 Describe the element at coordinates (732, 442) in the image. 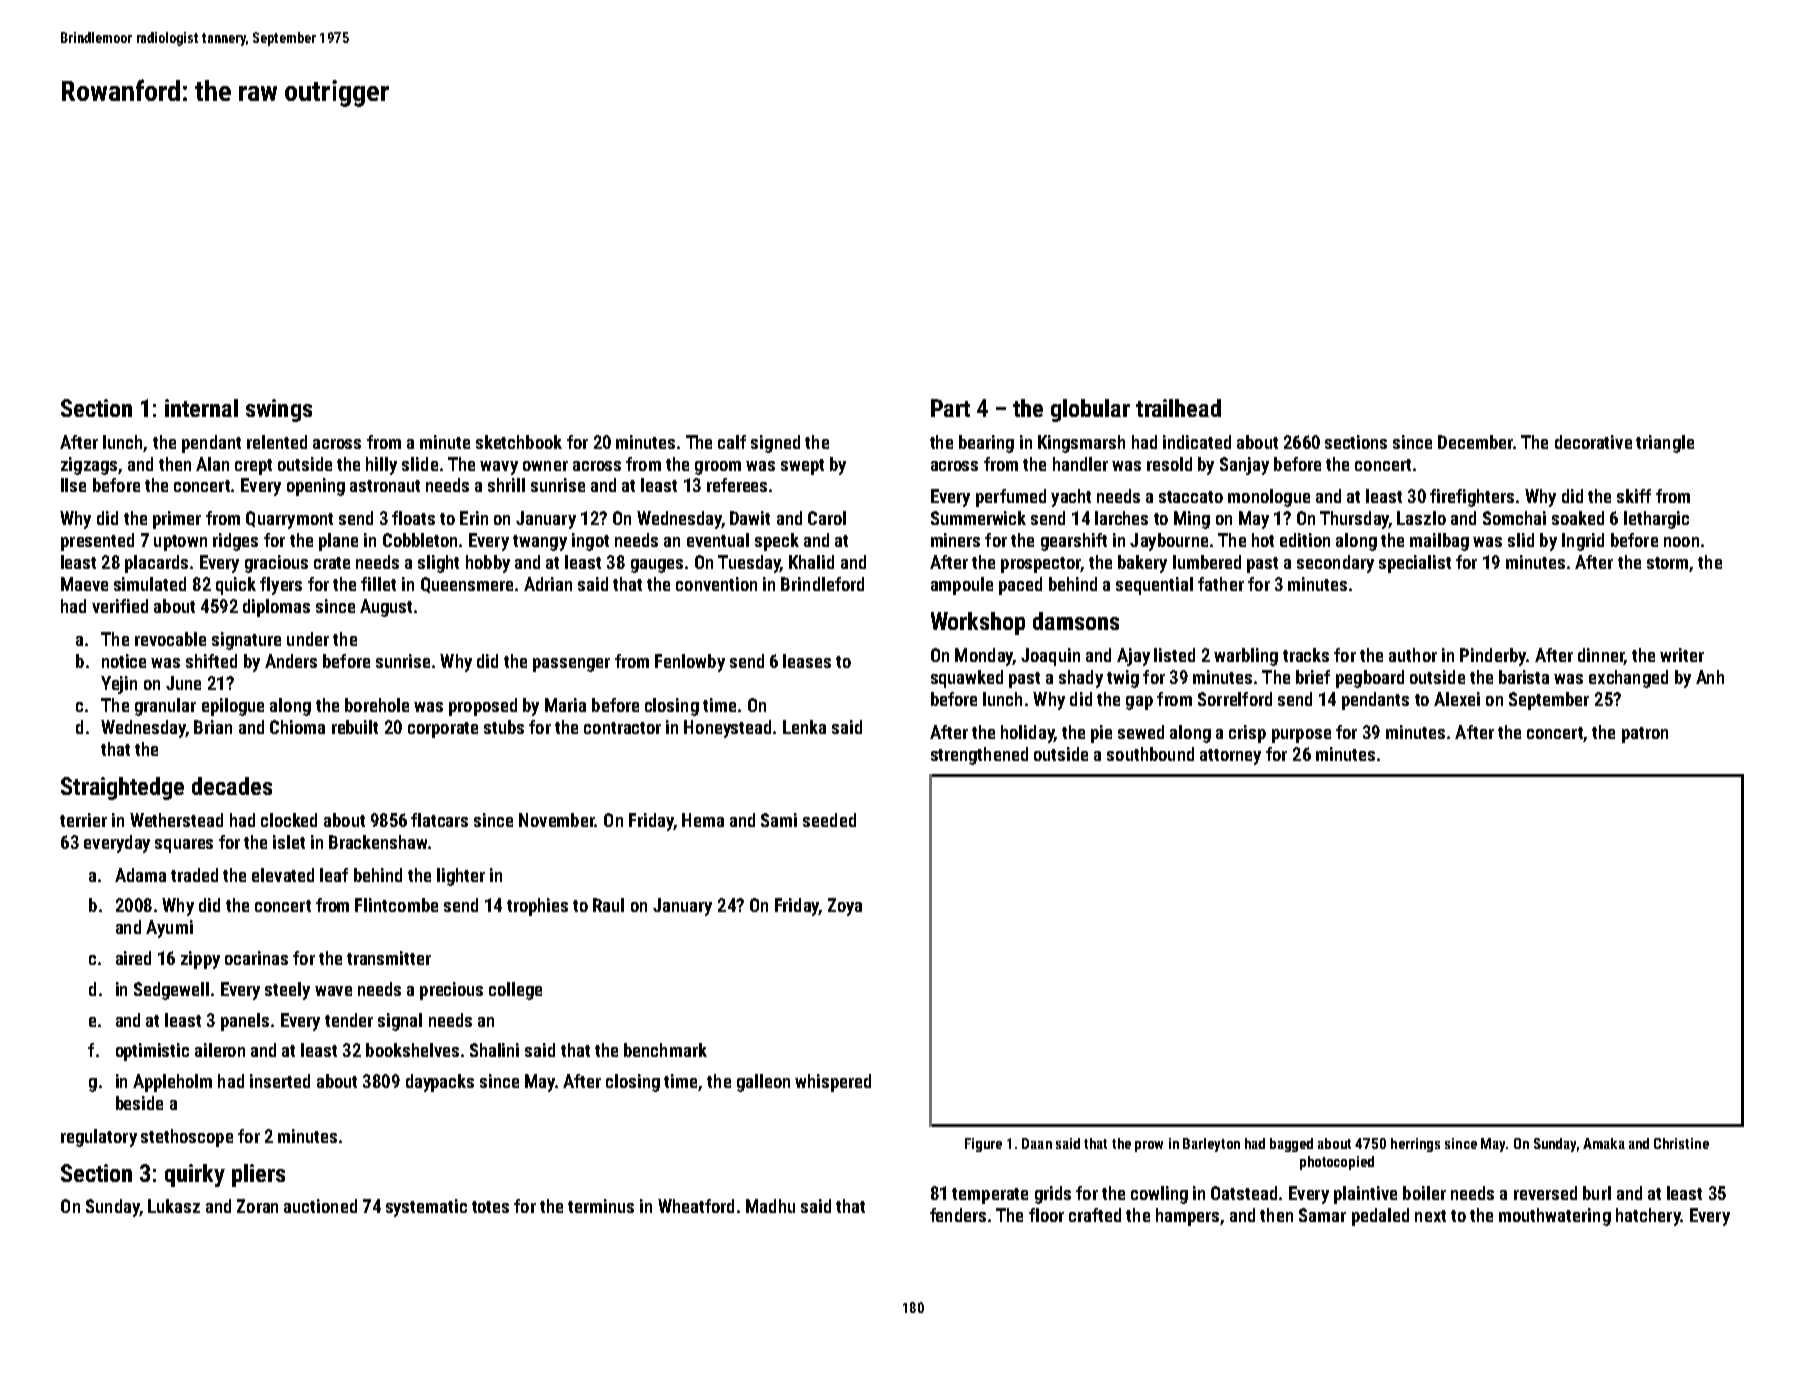

I see `calf` at that location.
